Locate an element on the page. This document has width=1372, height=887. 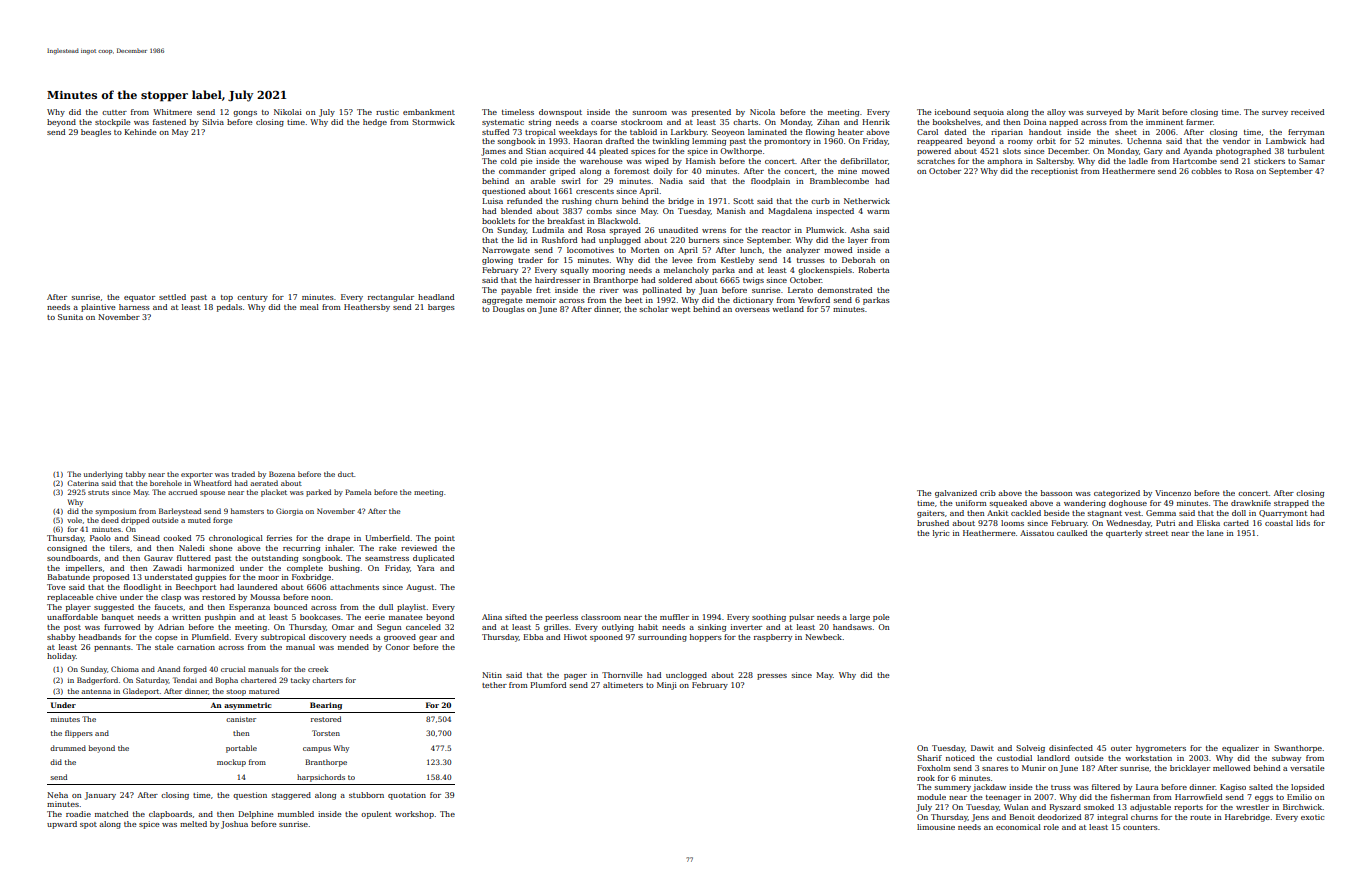
traded is located at coordinates (243, 474).
